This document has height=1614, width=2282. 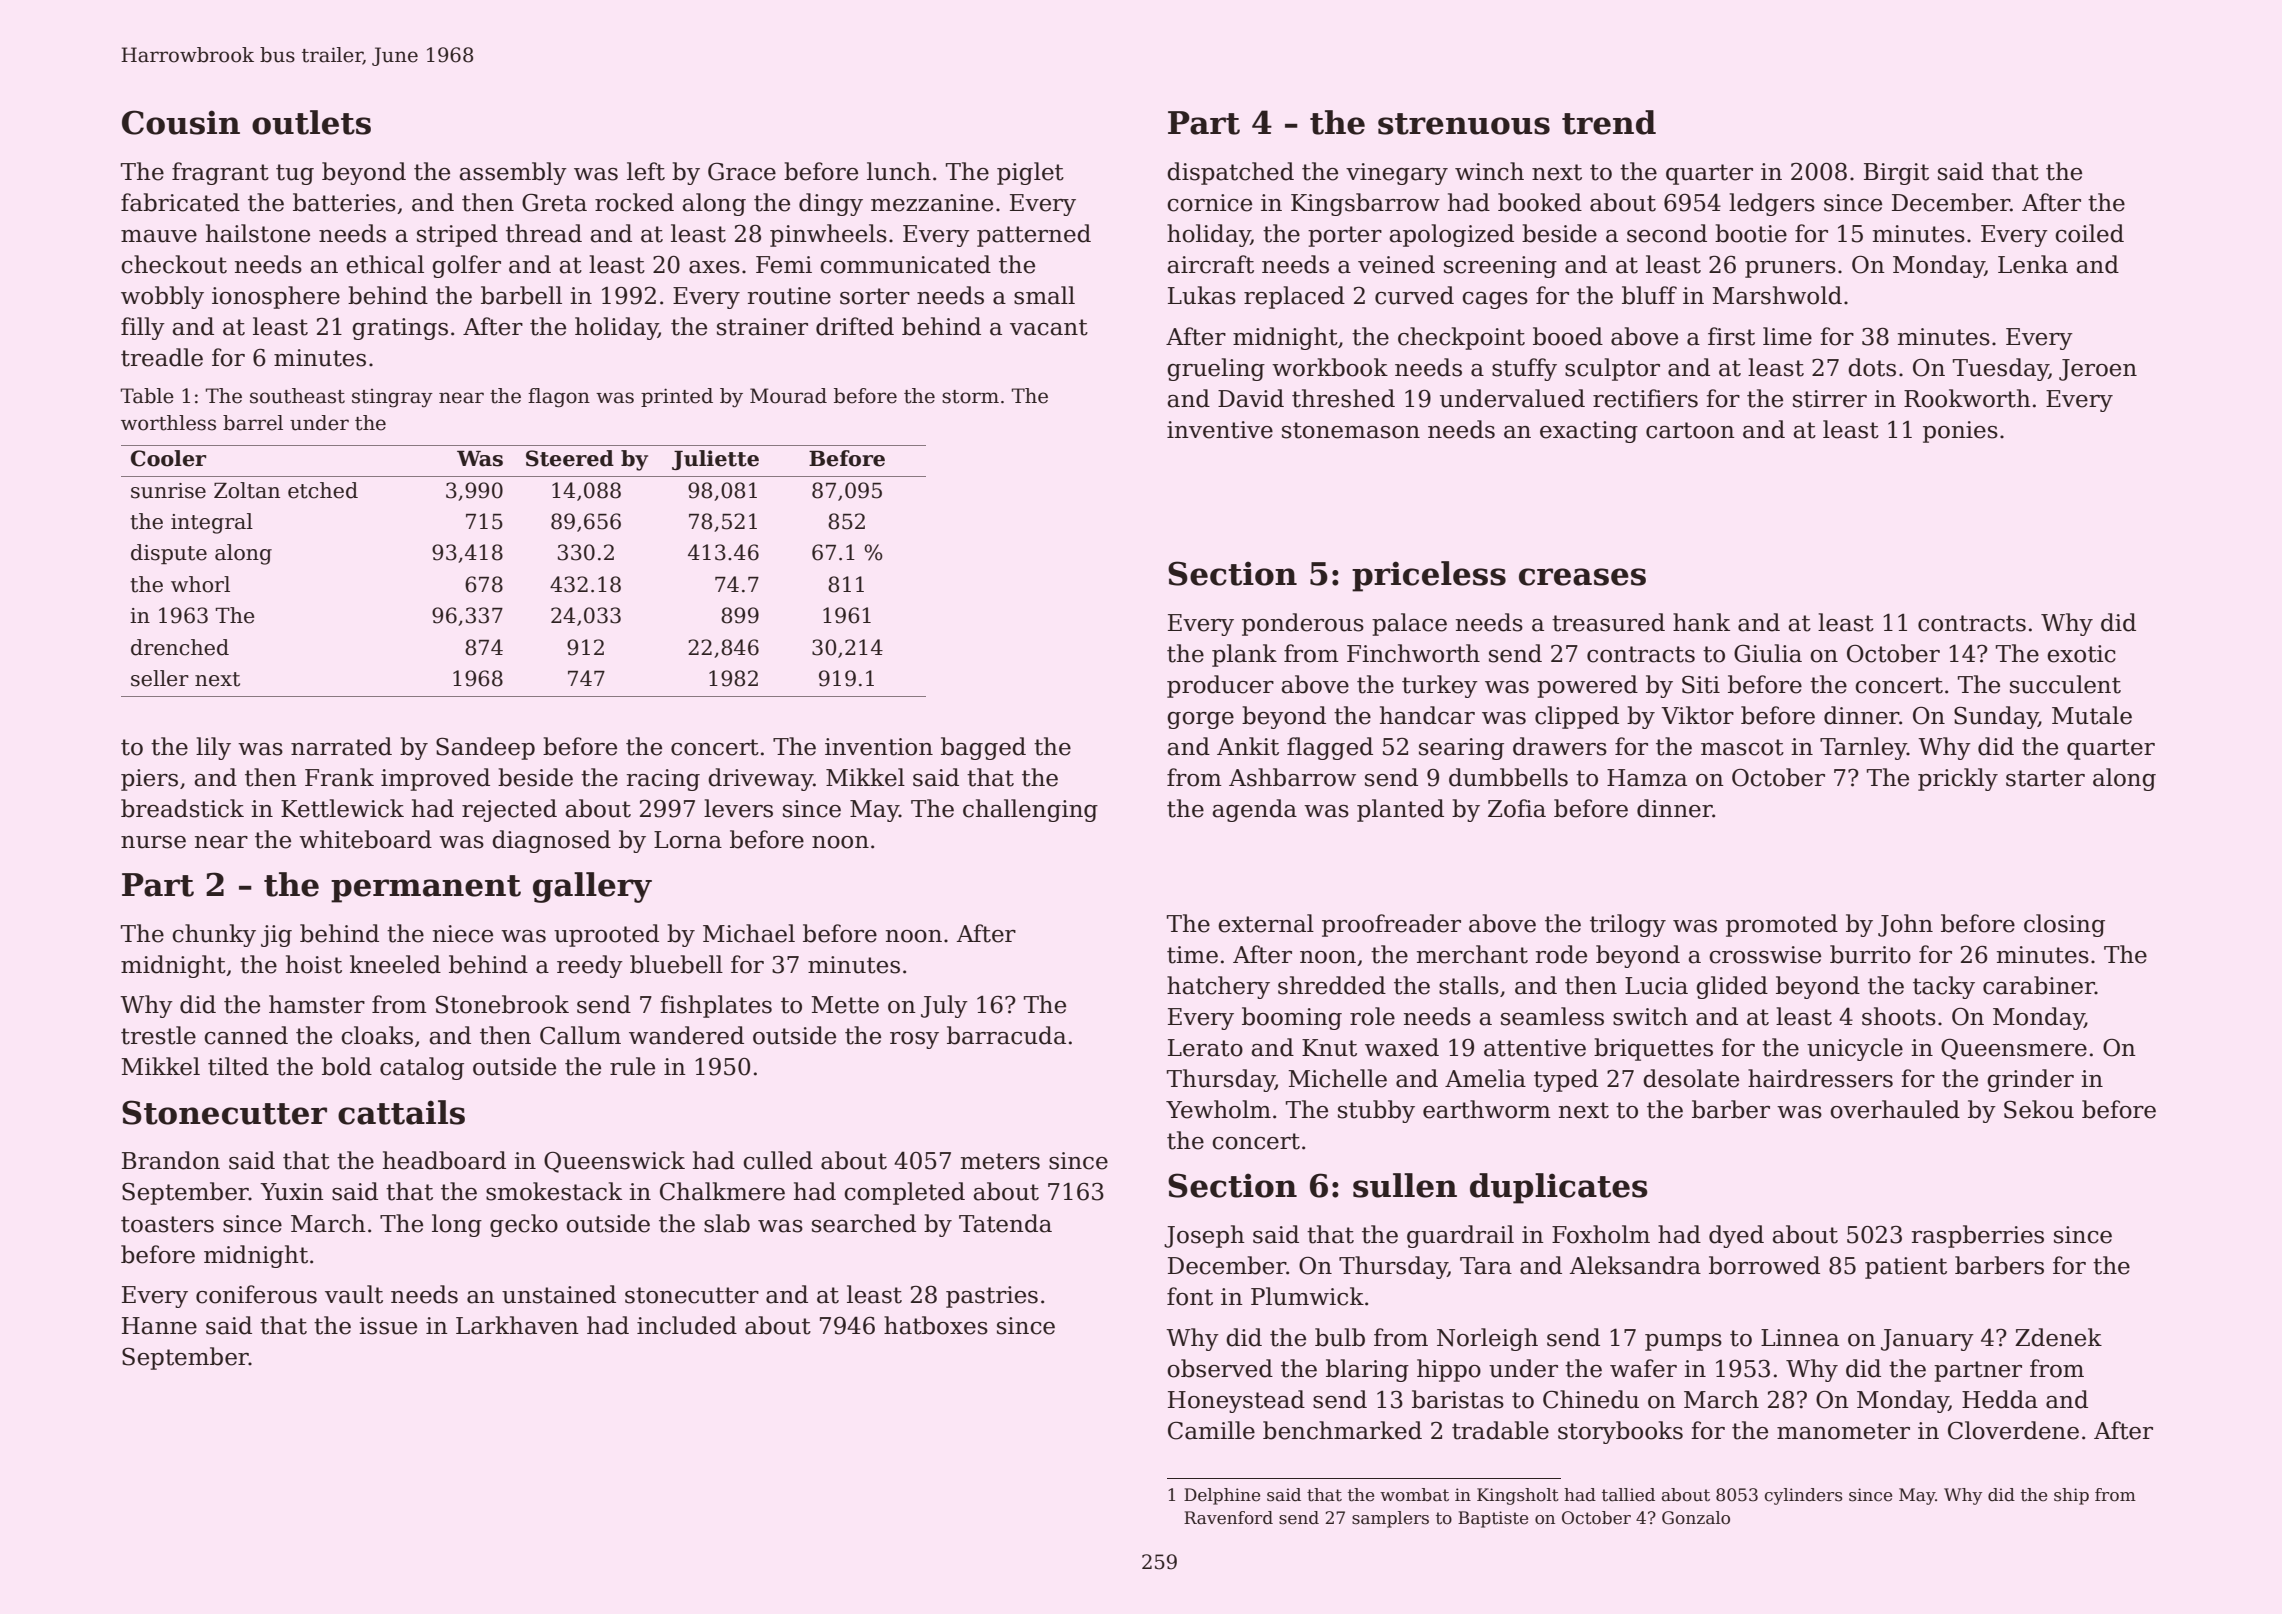 What do you see at coordinates (2081, 654) in the document?
I see `exotic` at bounding box center [2081, 654].
